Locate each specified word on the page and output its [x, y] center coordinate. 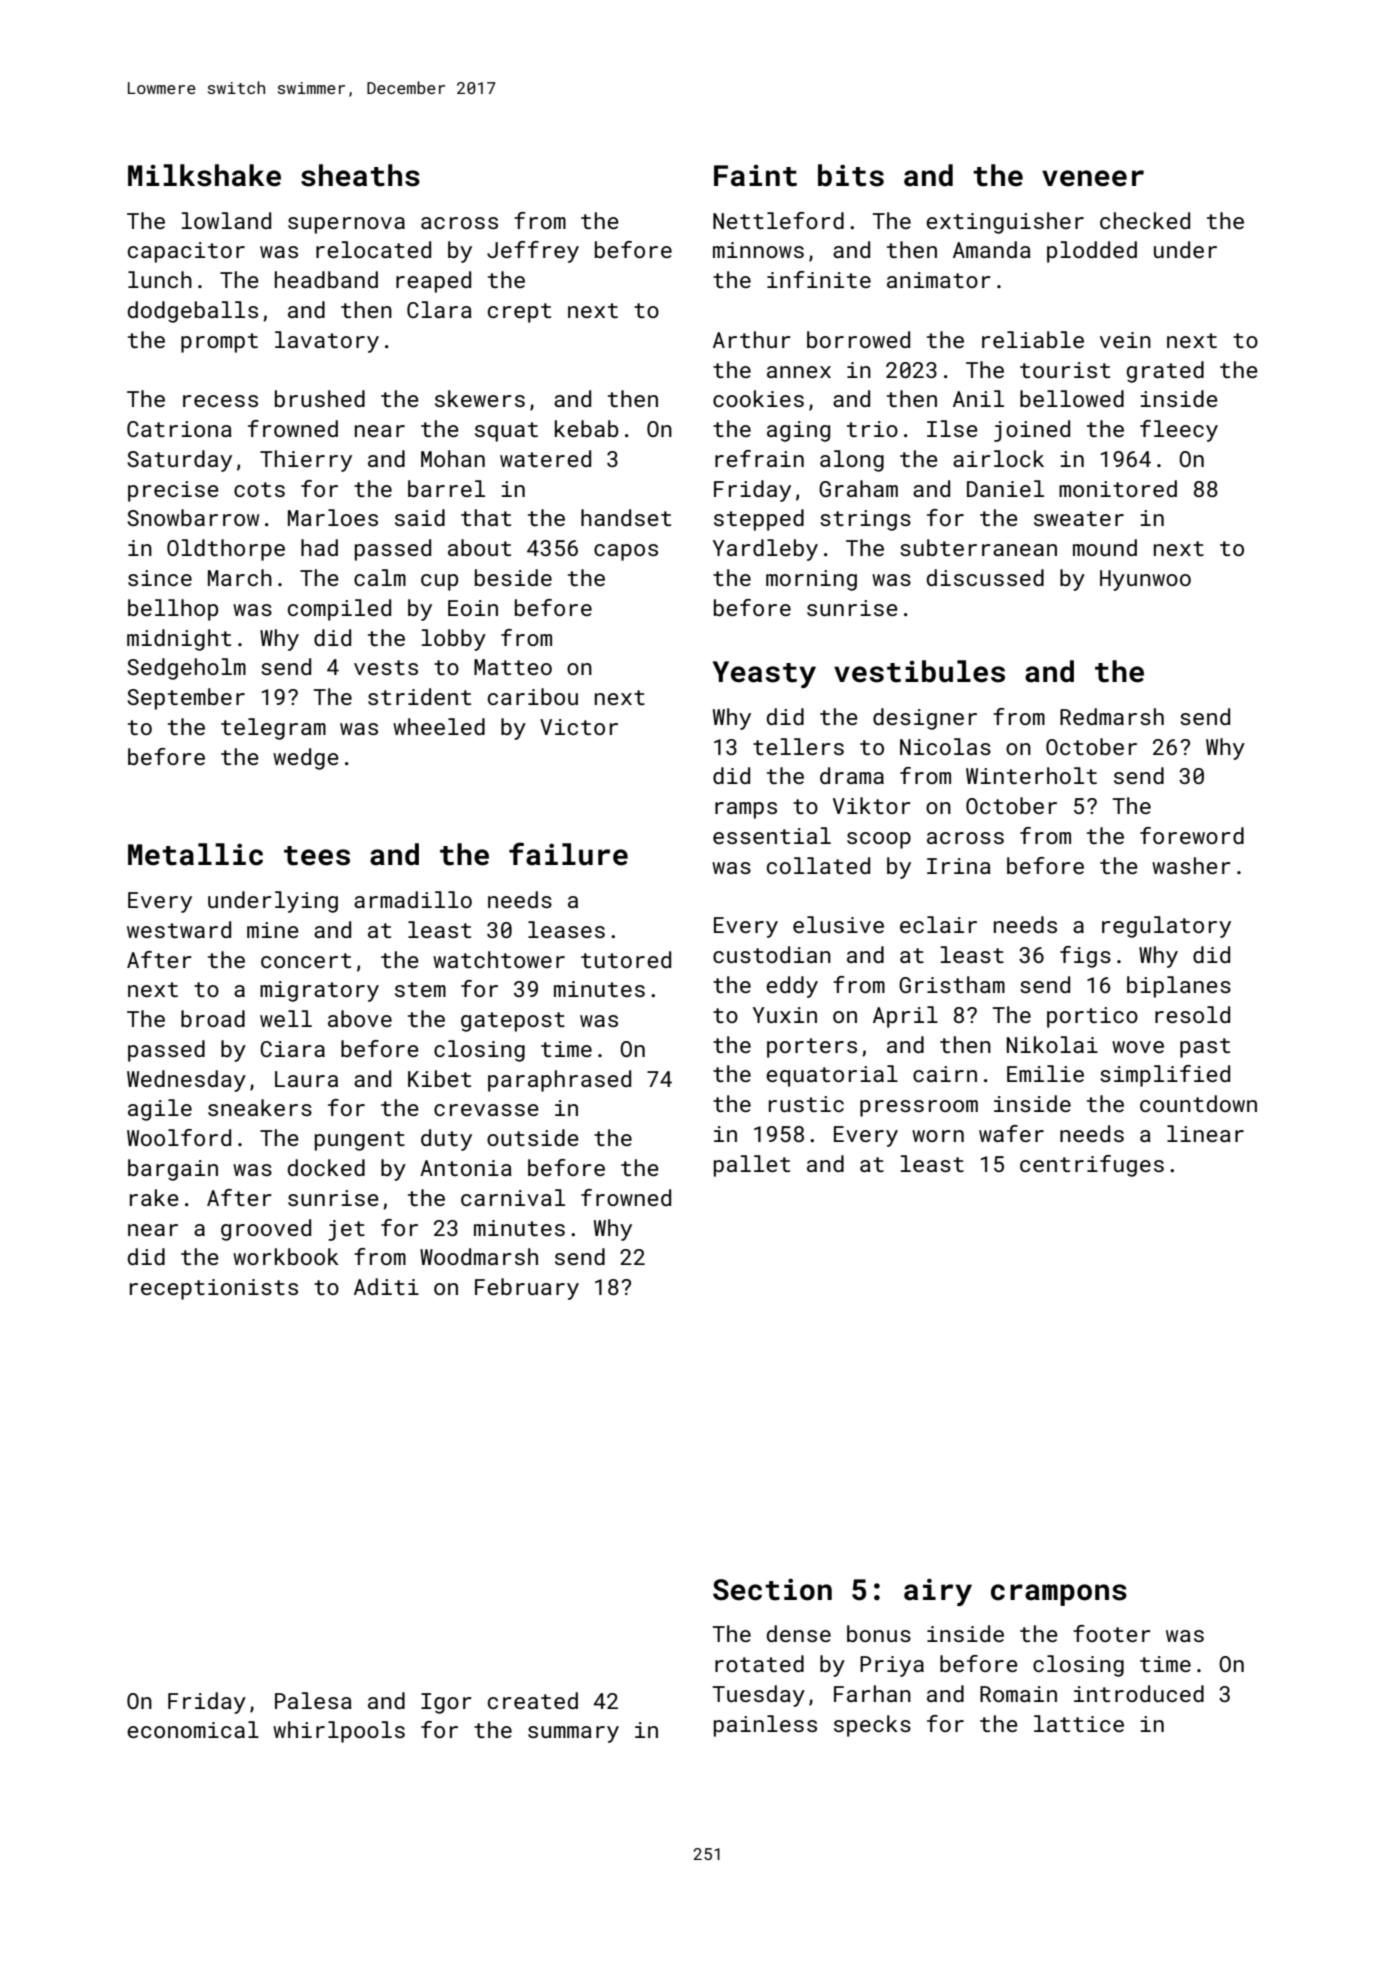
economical [193, 1729]
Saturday [179, 461]
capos [626, 552]
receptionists [214, 1289]
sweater [1079, 518]
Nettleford [778, 220]
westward [179, 929]
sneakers [260, 1107]
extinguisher [1005, 223]
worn [938, 1136]
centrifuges [1092, 1166]
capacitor [186, 252]
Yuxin [785, 1015]
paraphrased [559, 1081]
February [527, 1289]
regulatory [1166, 927]
